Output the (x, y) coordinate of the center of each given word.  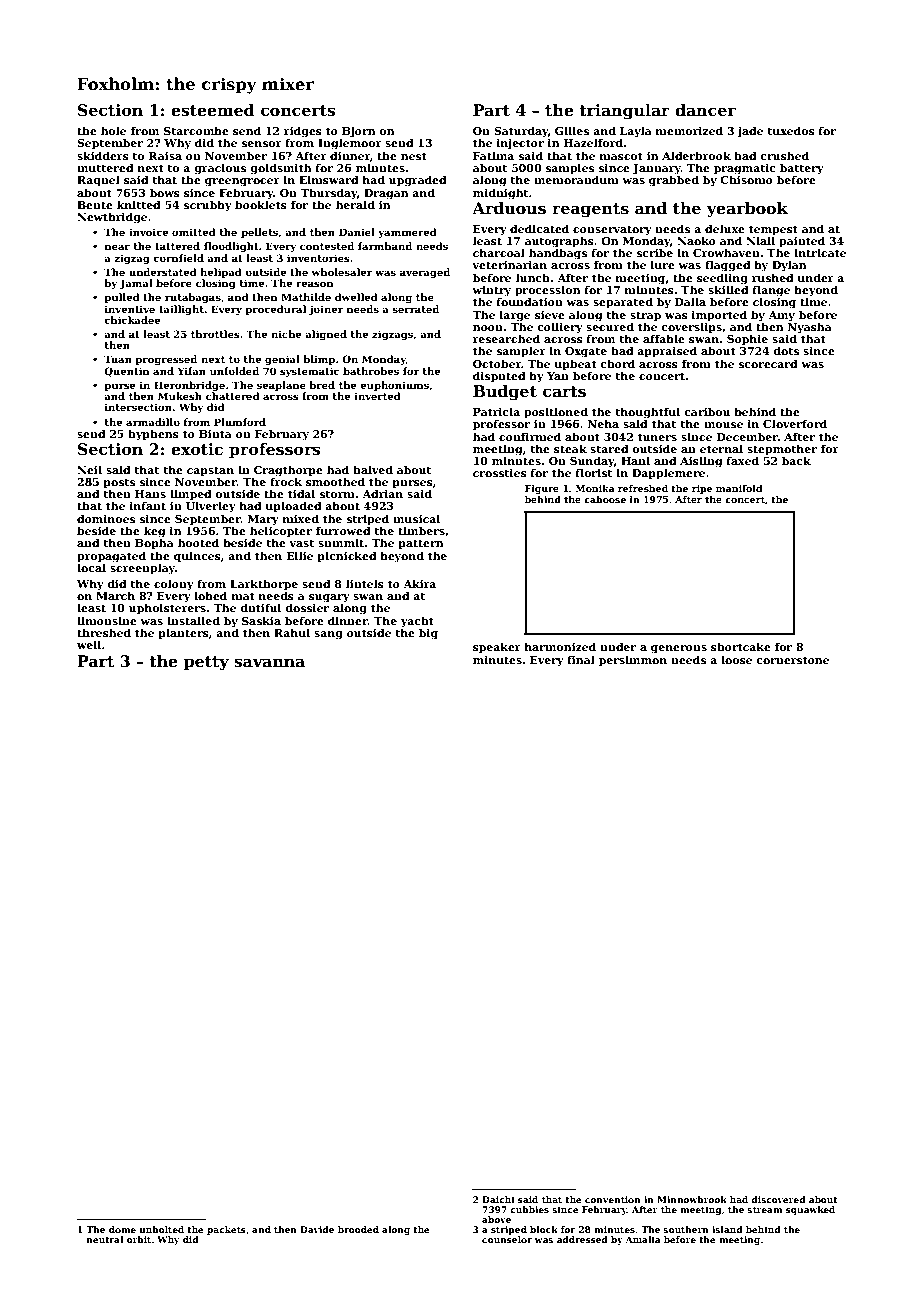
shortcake (741, 646)
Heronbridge (189, 386)
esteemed (213, 110)
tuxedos (791, 130)
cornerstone (792, 660)
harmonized (560, 646)
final (581, 659)
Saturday (521, 132)
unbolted (161, 1229)
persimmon (633, 661)
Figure (542, 489)
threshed (104, 632)
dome (122, 1229)
